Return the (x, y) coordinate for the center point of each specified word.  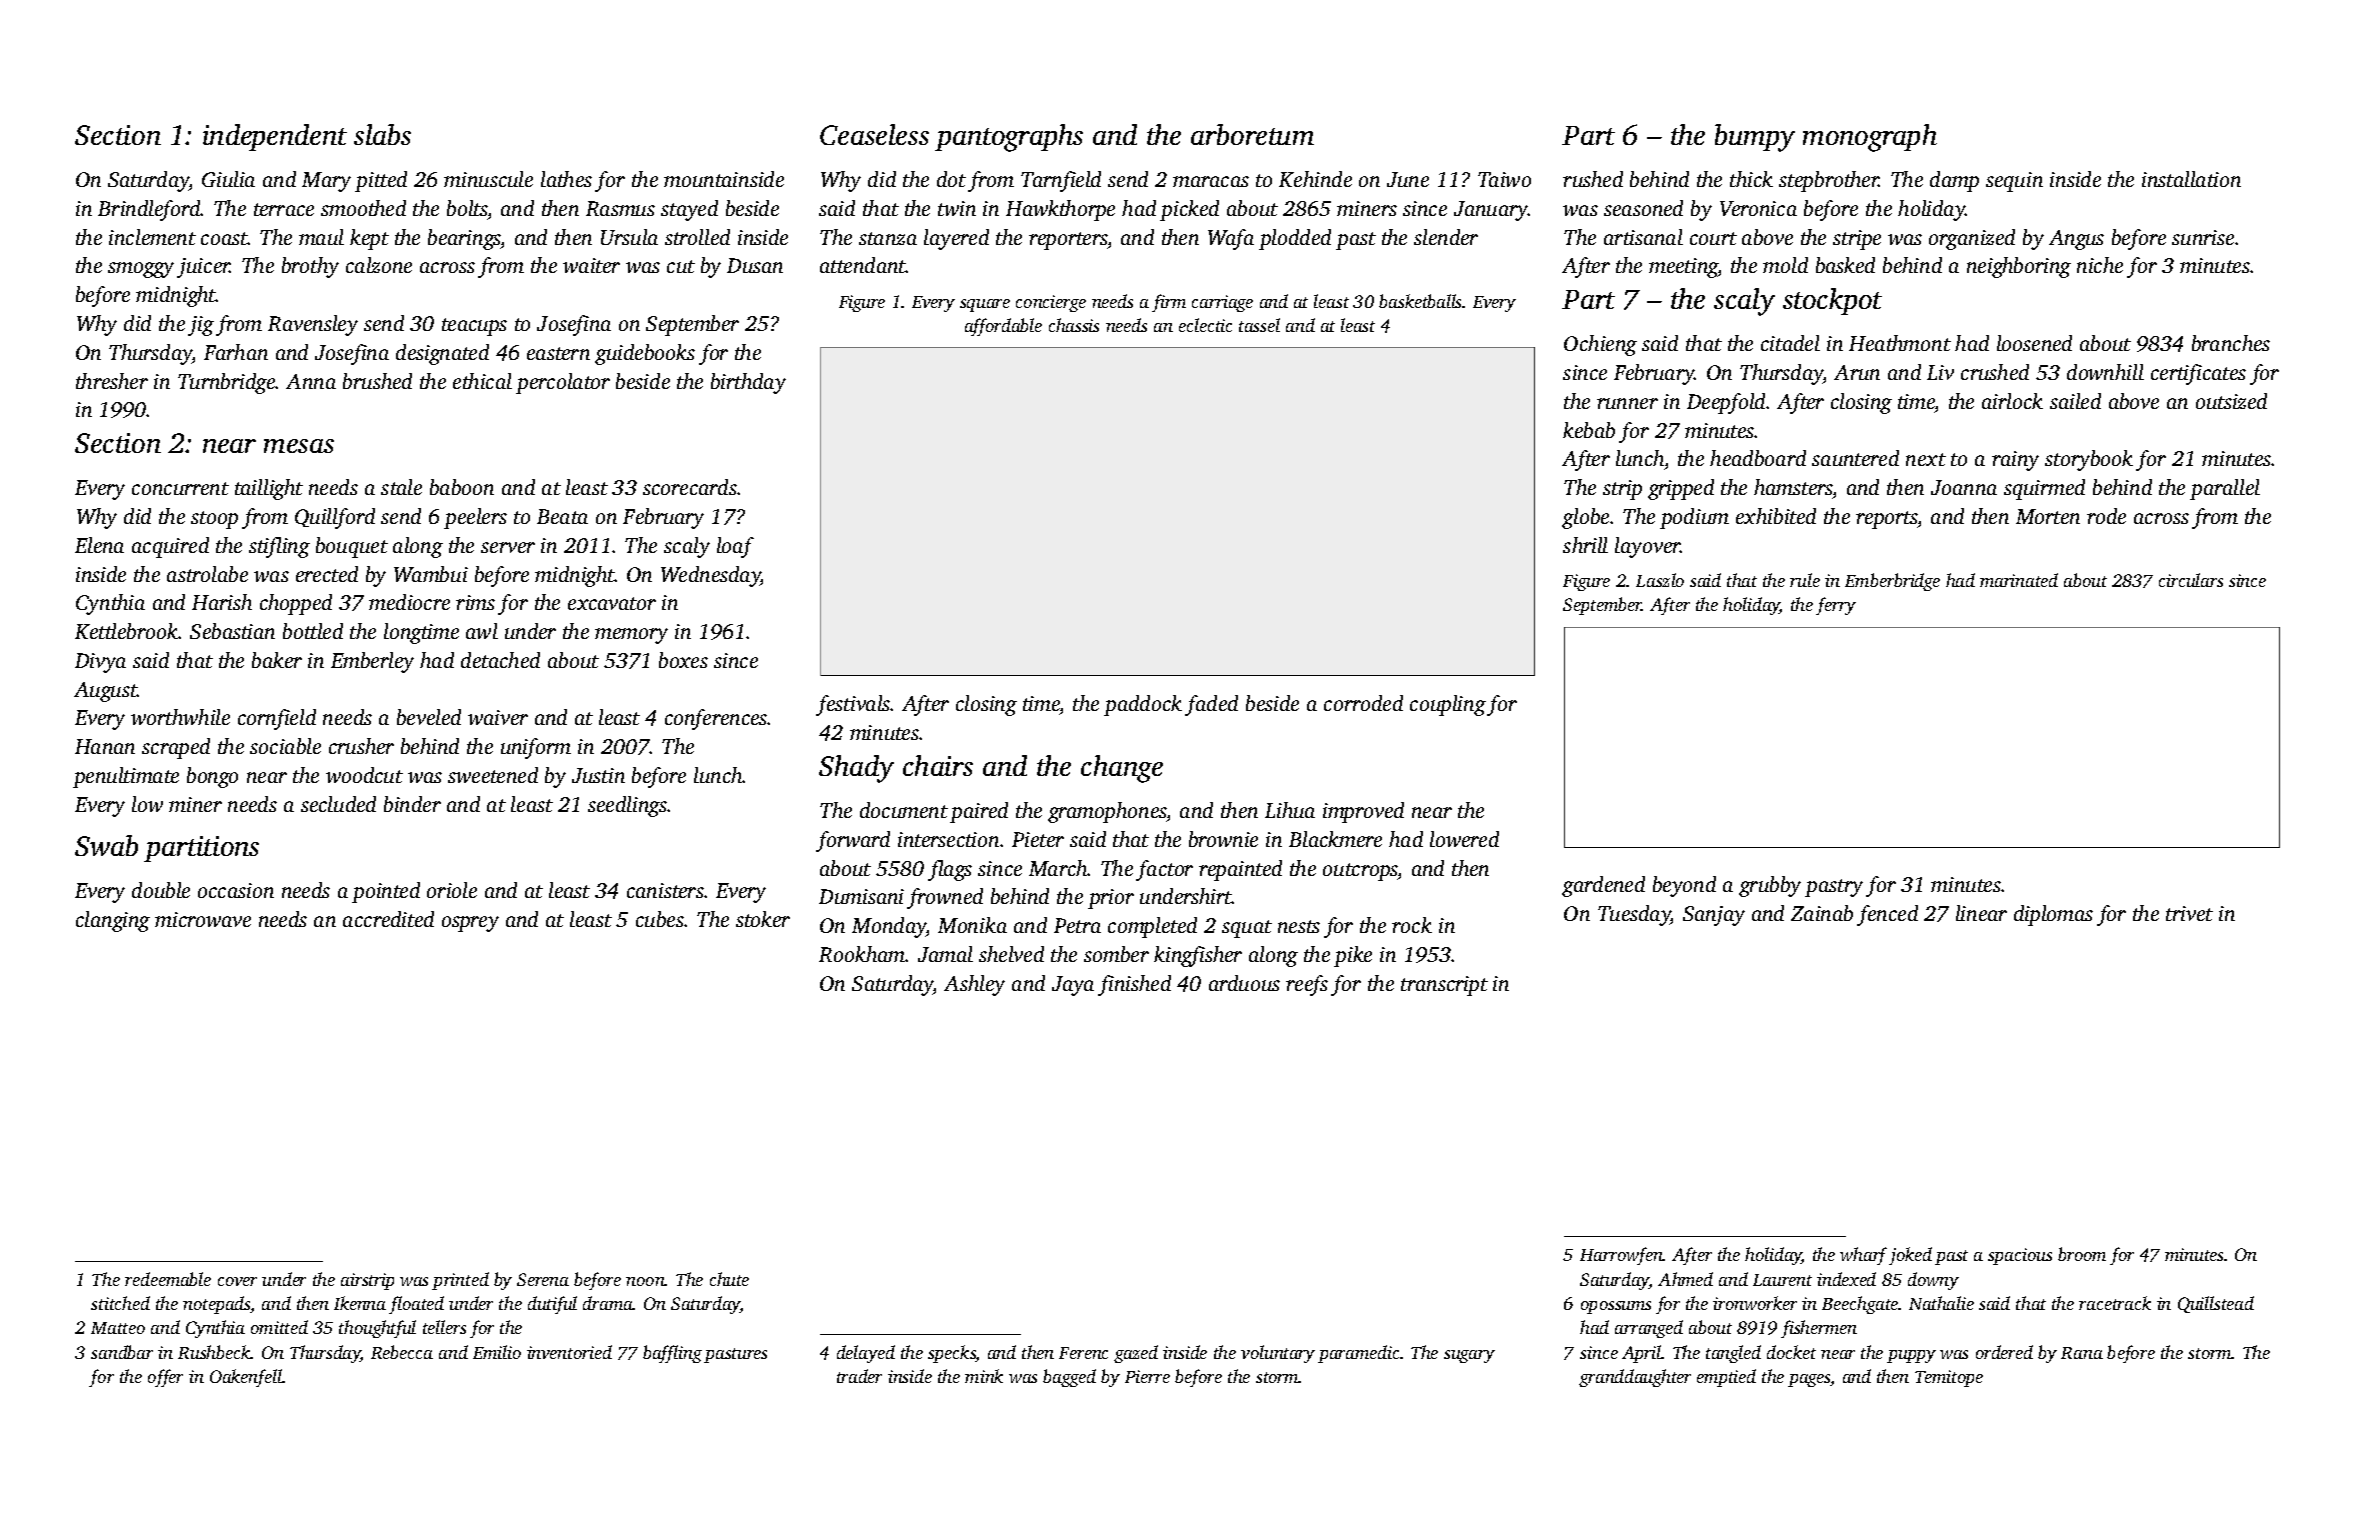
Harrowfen (1621, 1256)
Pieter (1038, 839)
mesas (299, 446)
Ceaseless (874, 134)
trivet (2189, 913)
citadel (1790, 343)
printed (460, 1281)
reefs (1307, 985)
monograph (1870, 138)
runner (1627, 403)
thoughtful (377, 1329)
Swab (106, 845)
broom (2082, 1254)
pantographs (1009, 138)
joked (1910, 1256)
